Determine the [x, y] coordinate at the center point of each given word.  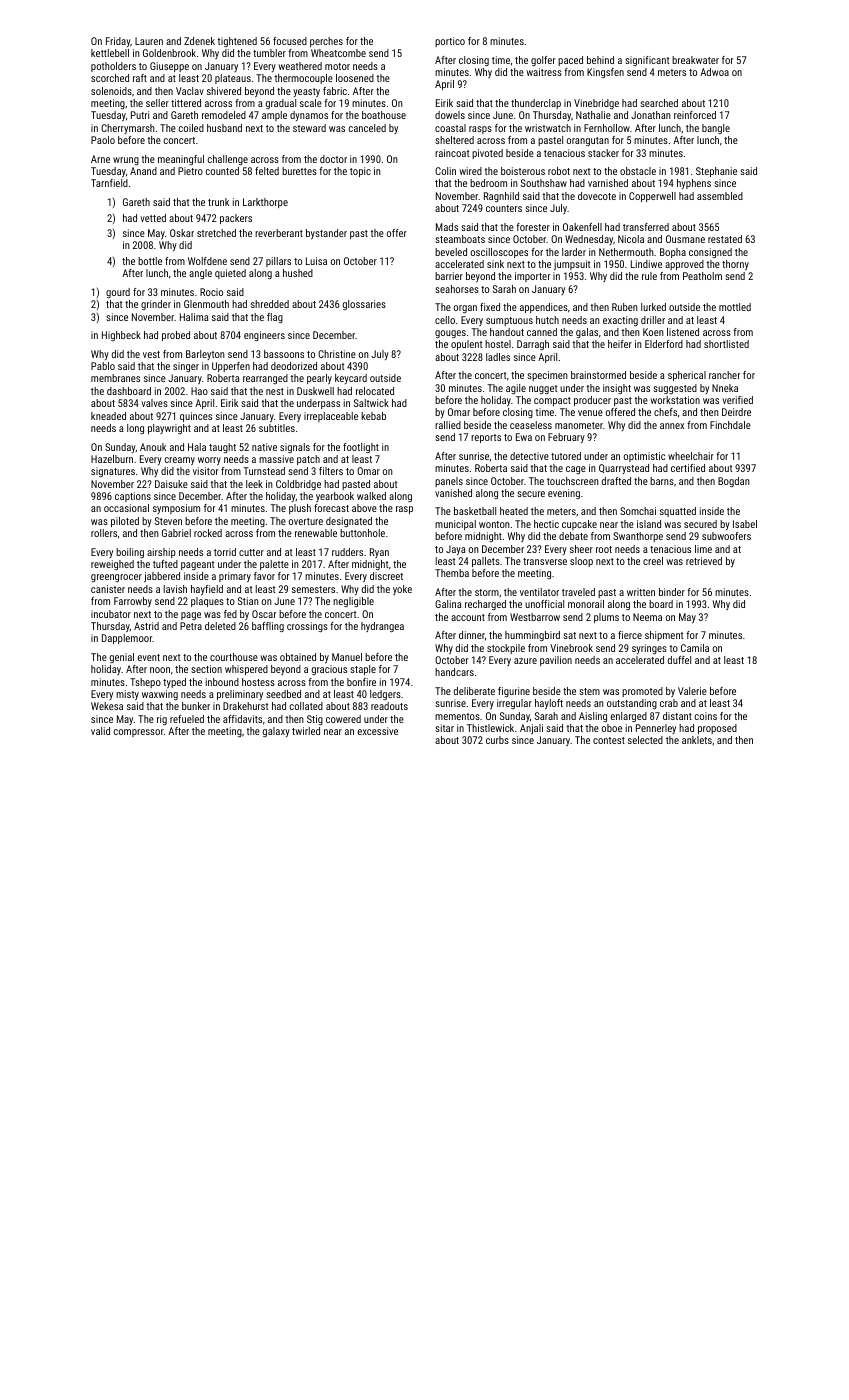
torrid [225, 552]
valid [100, 731]
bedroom [488, 183]
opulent [466, 345]
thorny [735, 265]
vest [151, 354]
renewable [316, 533]
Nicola [631, 239]
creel [653, 561]
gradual [281, 104]
